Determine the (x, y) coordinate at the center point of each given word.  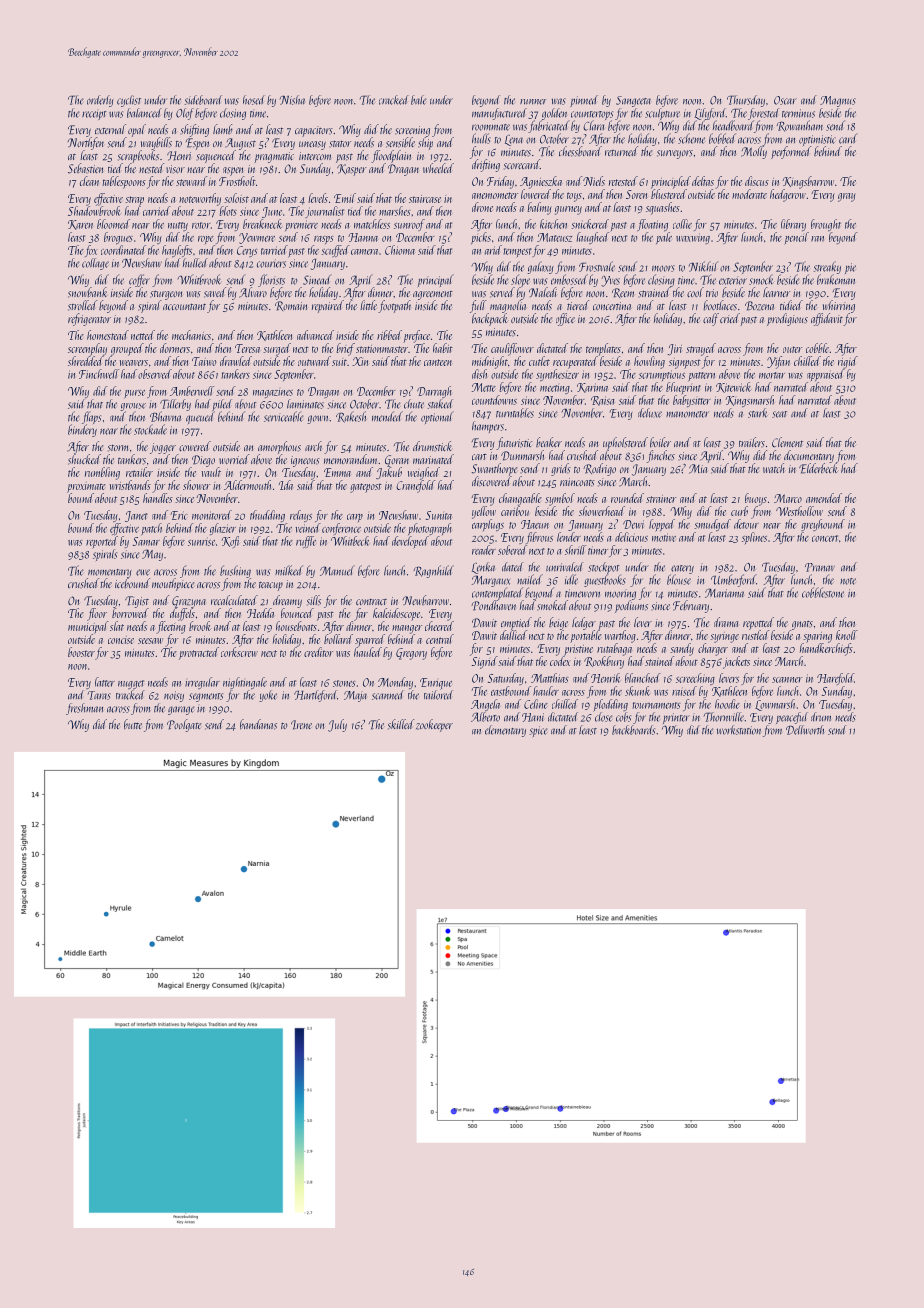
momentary (110, 573)
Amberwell (192, 391)
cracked (393, 100)
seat (779, 414)
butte (133, 724)
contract (371, 601)
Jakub (389, 473)
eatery (682, 569)
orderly (100, 101)
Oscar (785, 100)
